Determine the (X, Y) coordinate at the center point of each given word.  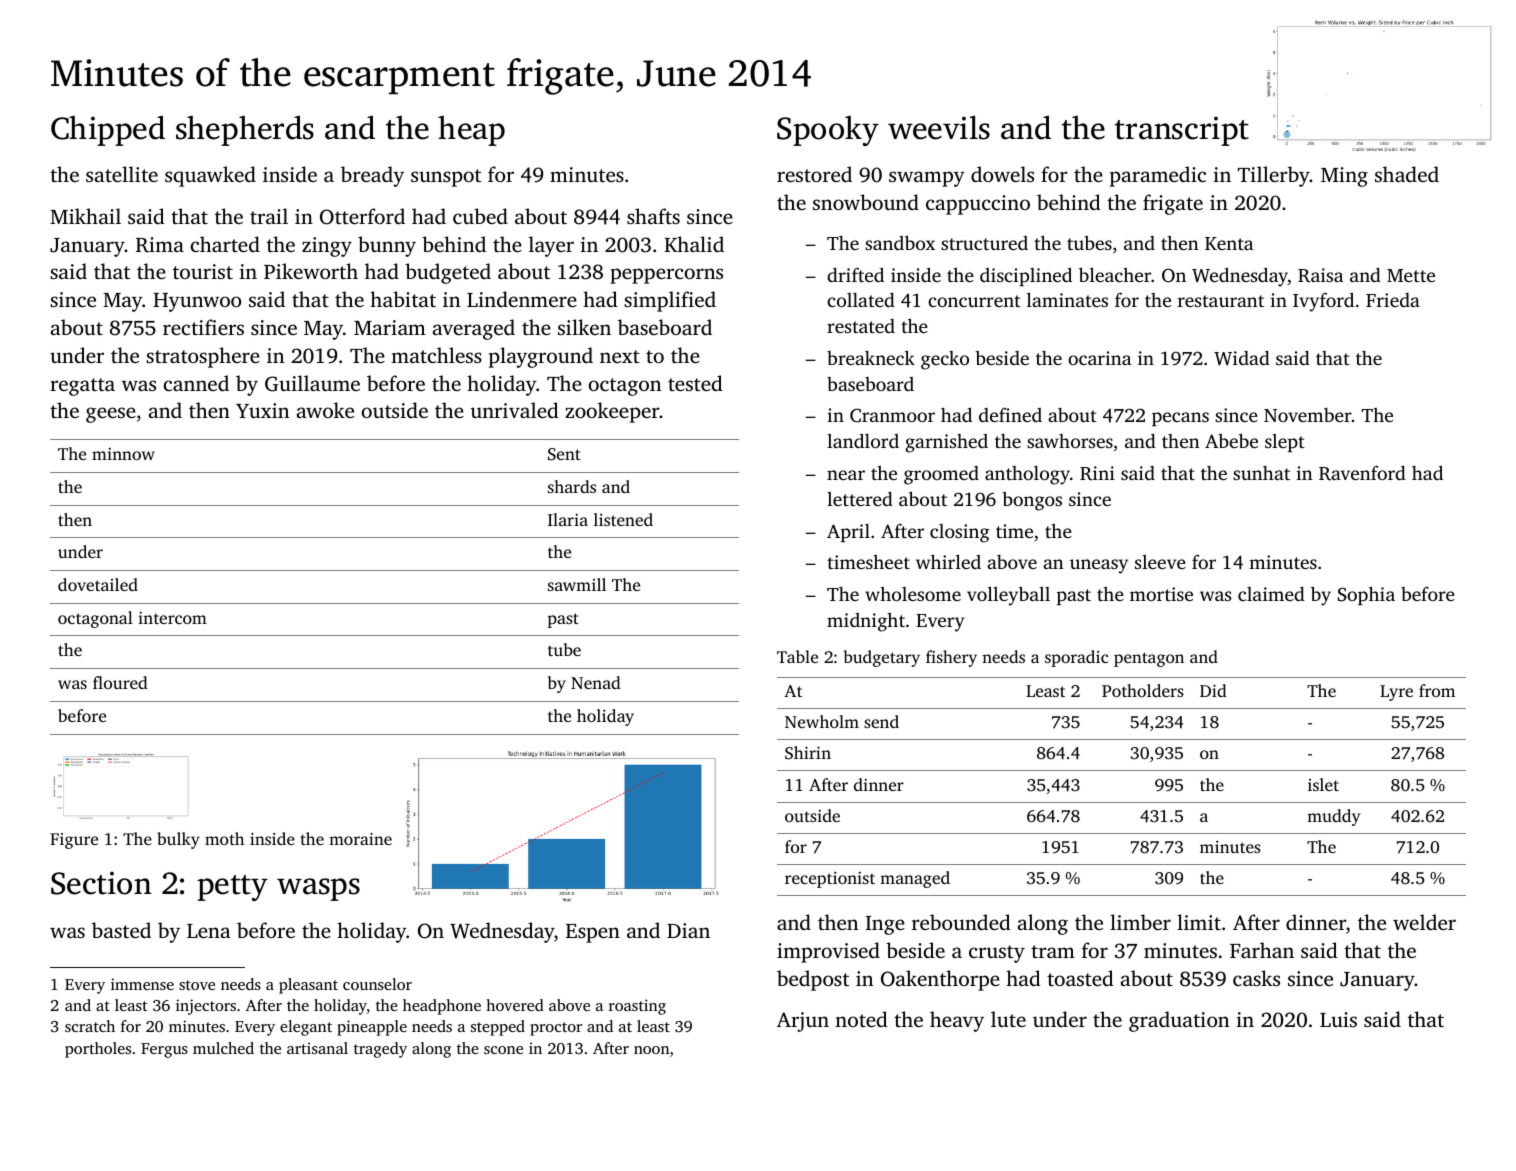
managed (915, 879)
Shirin (808, 753)
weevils (939, 127)
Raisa (1320, 275)
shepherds (245, 130)
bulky (178, 840)
